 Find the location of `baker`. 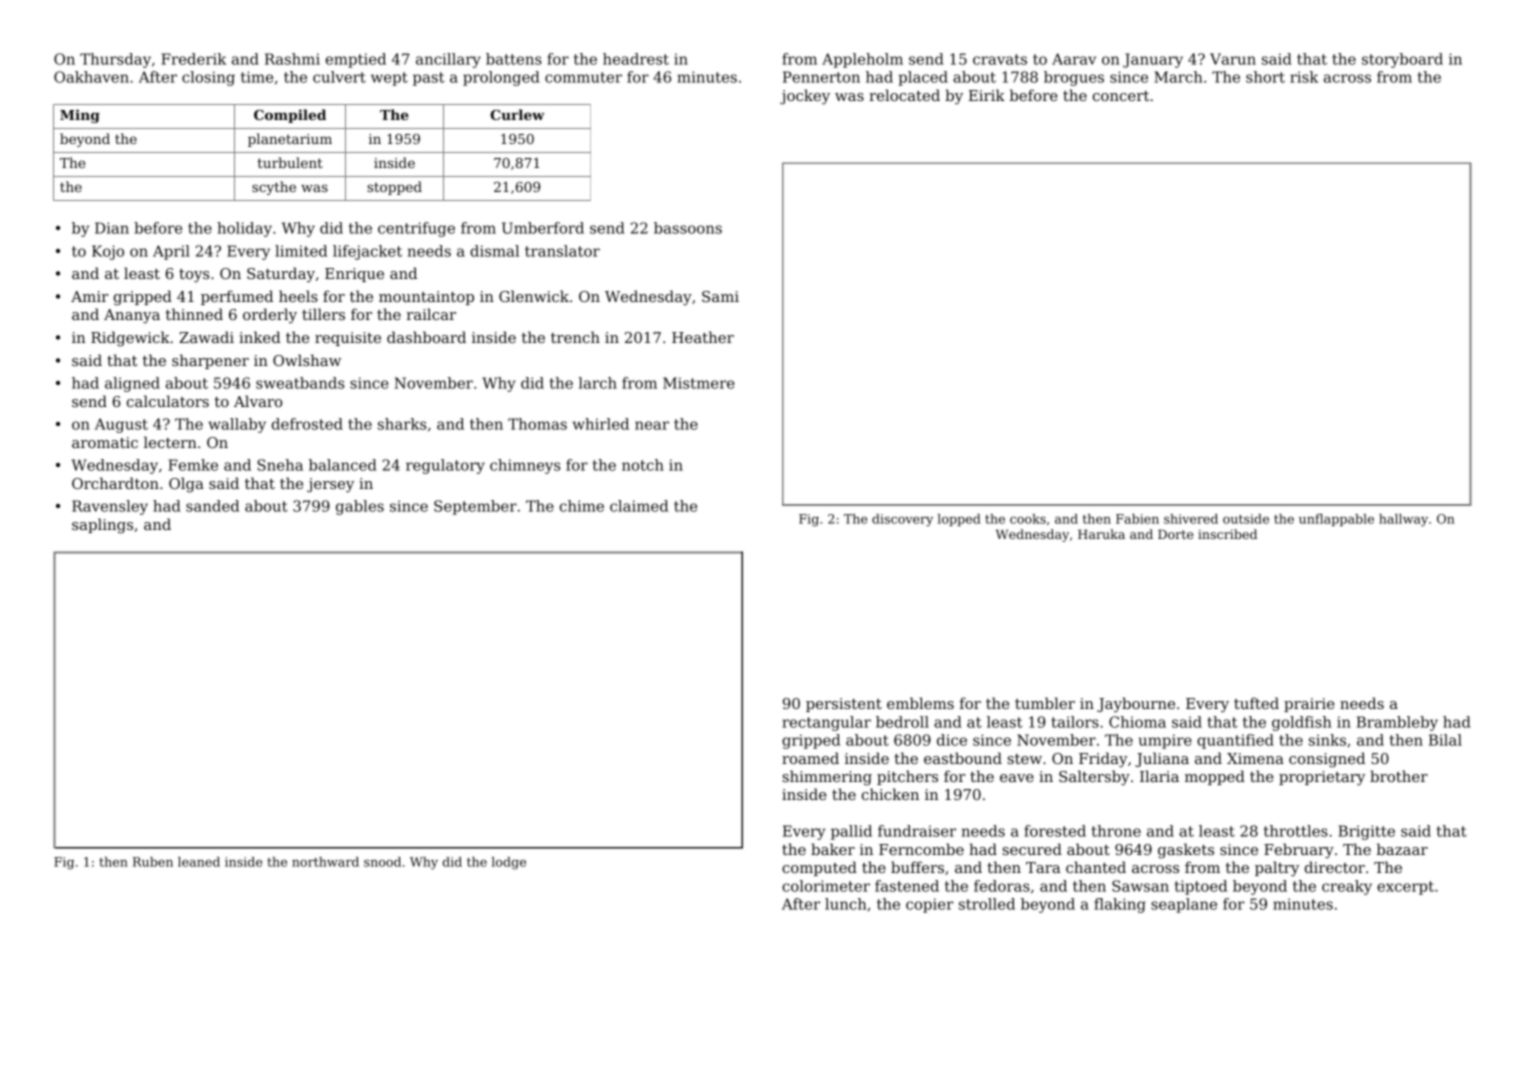

baker is located at coordinates (833, 849).
